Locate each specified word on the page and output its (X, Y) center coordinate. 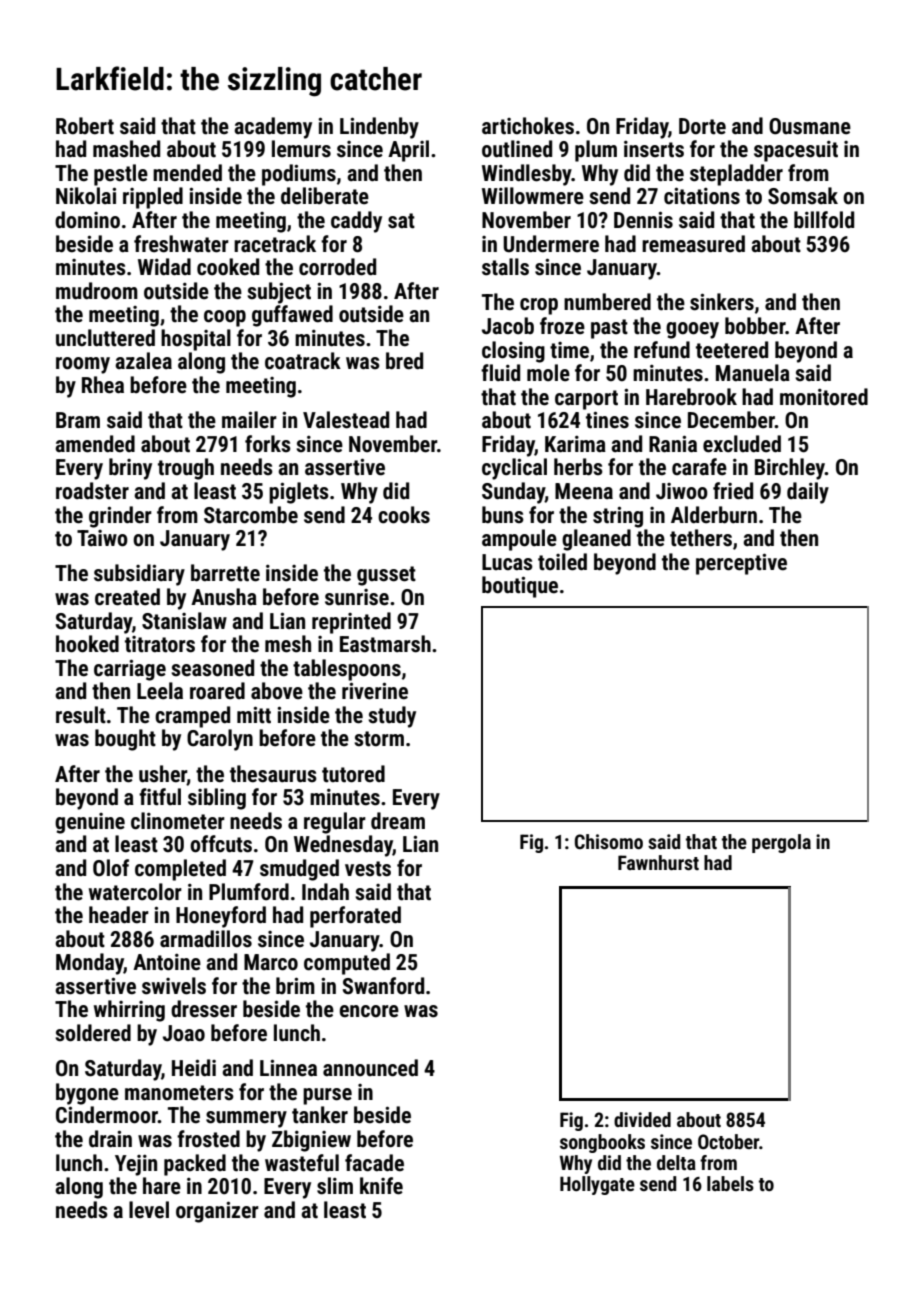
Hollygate (597, 1185)
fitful (160, 797)
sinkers (722, 302)
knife (381, 1186)
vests (368, 869)
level (149, 1210)
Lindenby (379, 128)
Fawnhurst (658, 862)
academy (273, 128)
